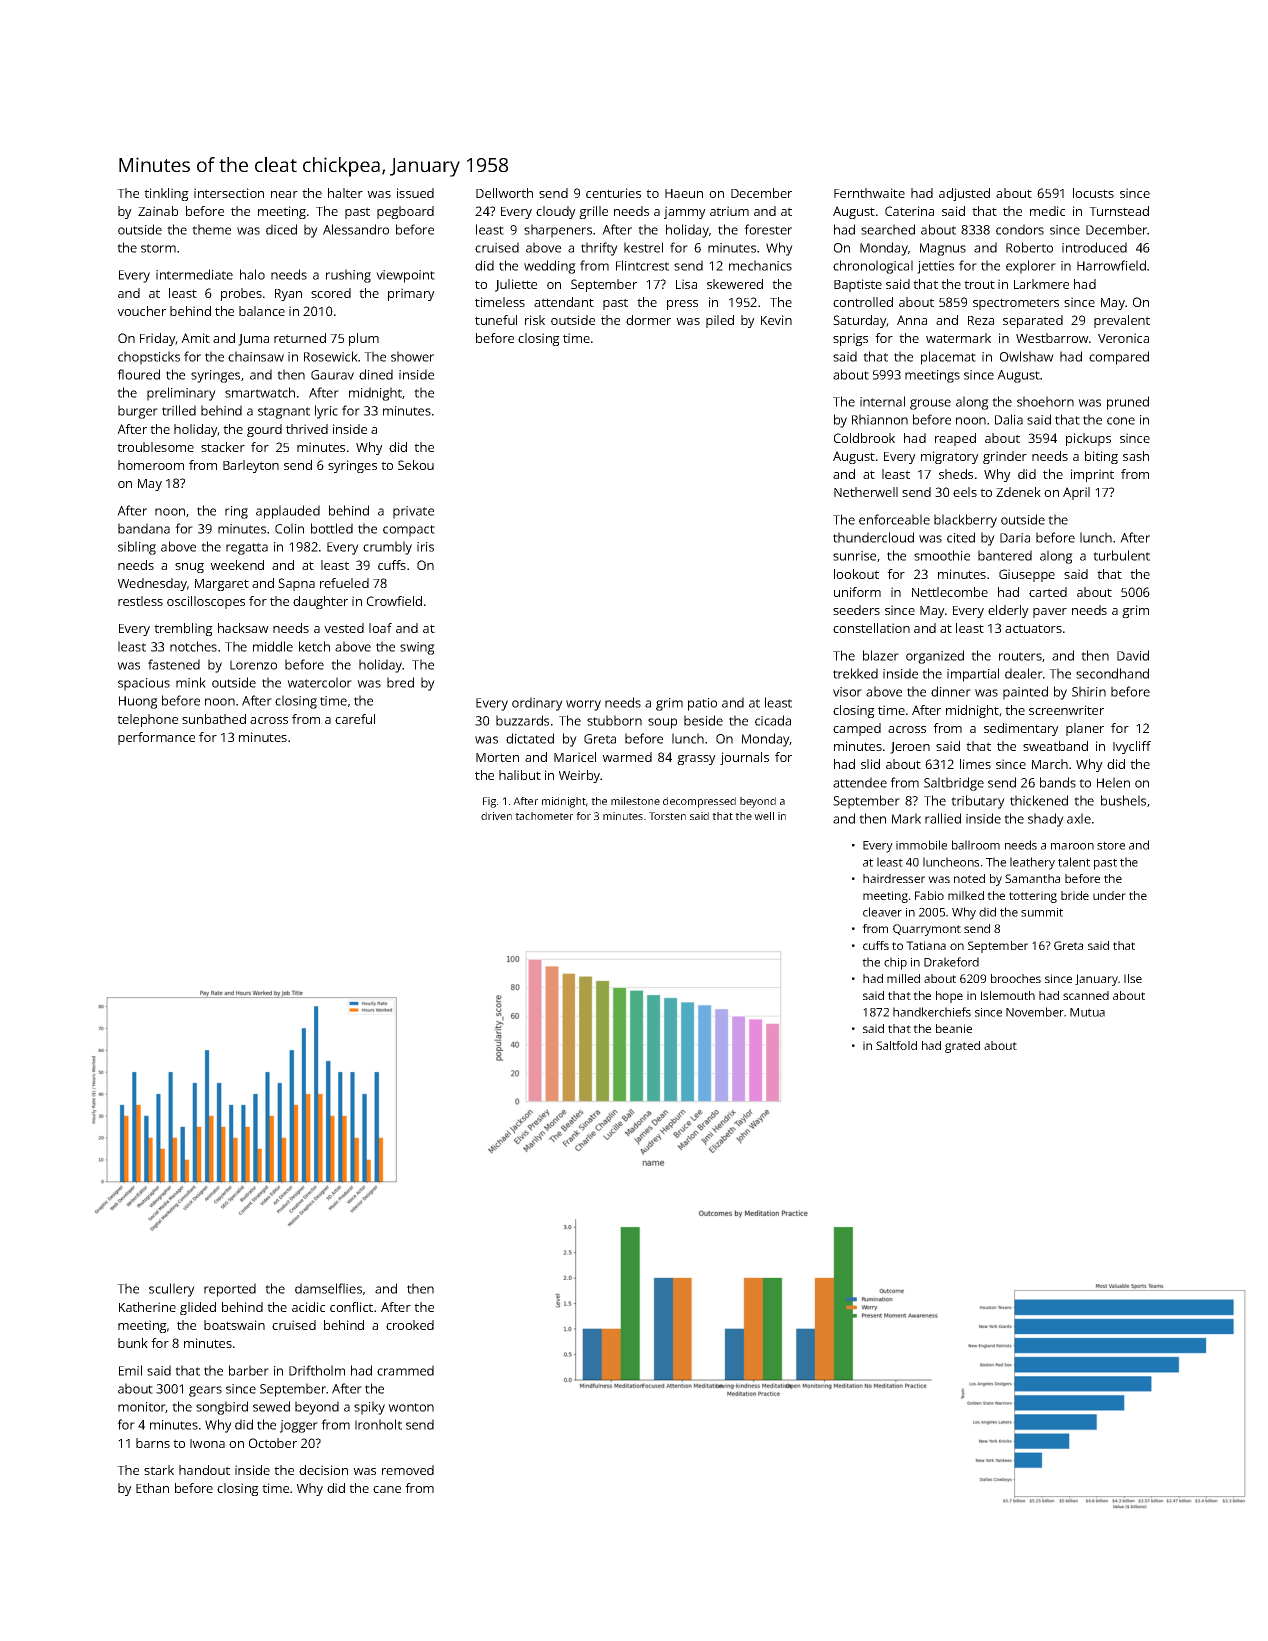  I want to click on Crowfield, so click(394, 601).
